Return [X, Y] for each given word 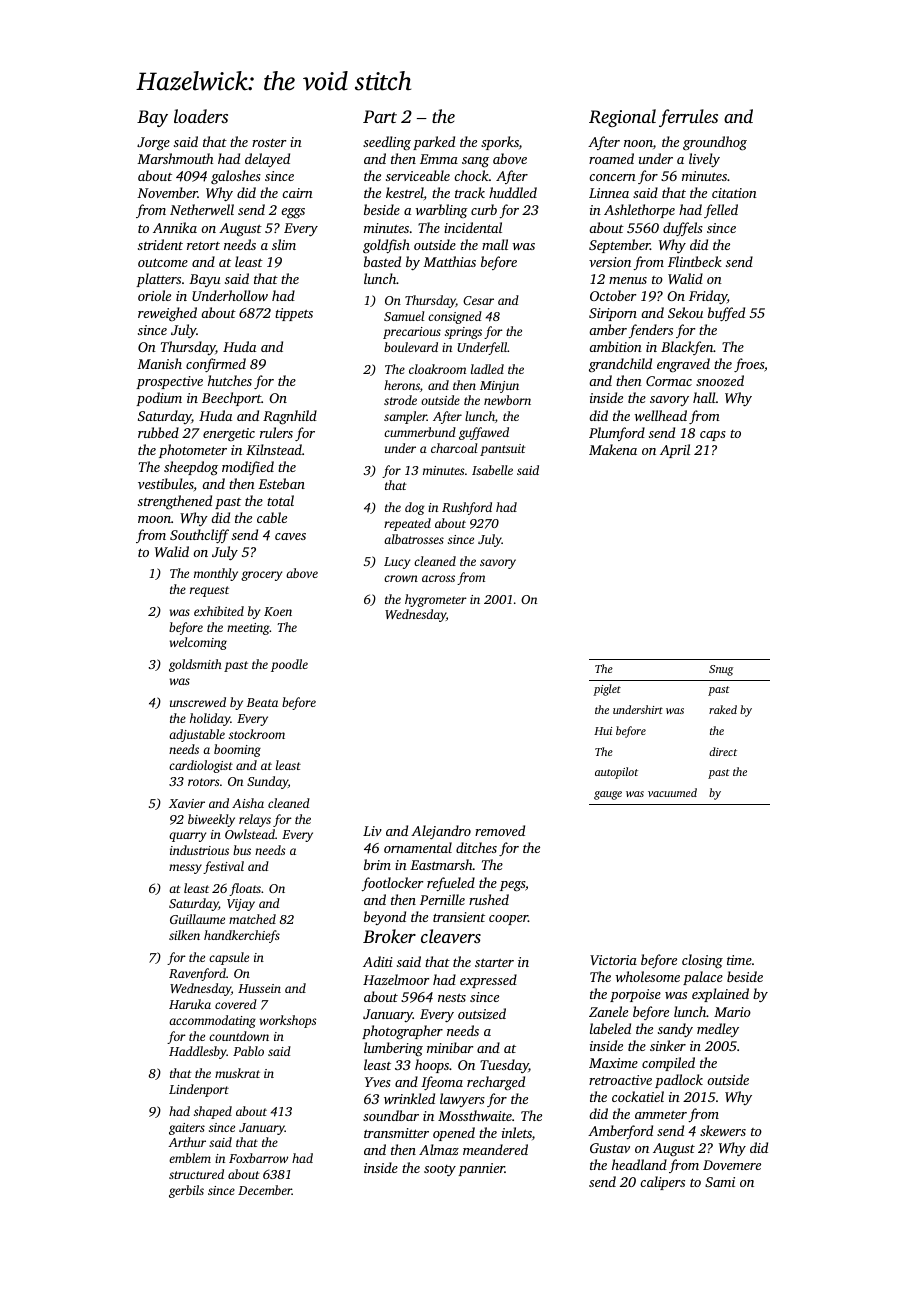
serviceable [418, 175]
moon [154, 519]
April [675, 451]
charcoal [454, 448]
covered [236, 1004]
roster [269, 143]
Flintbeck [695, 261]
